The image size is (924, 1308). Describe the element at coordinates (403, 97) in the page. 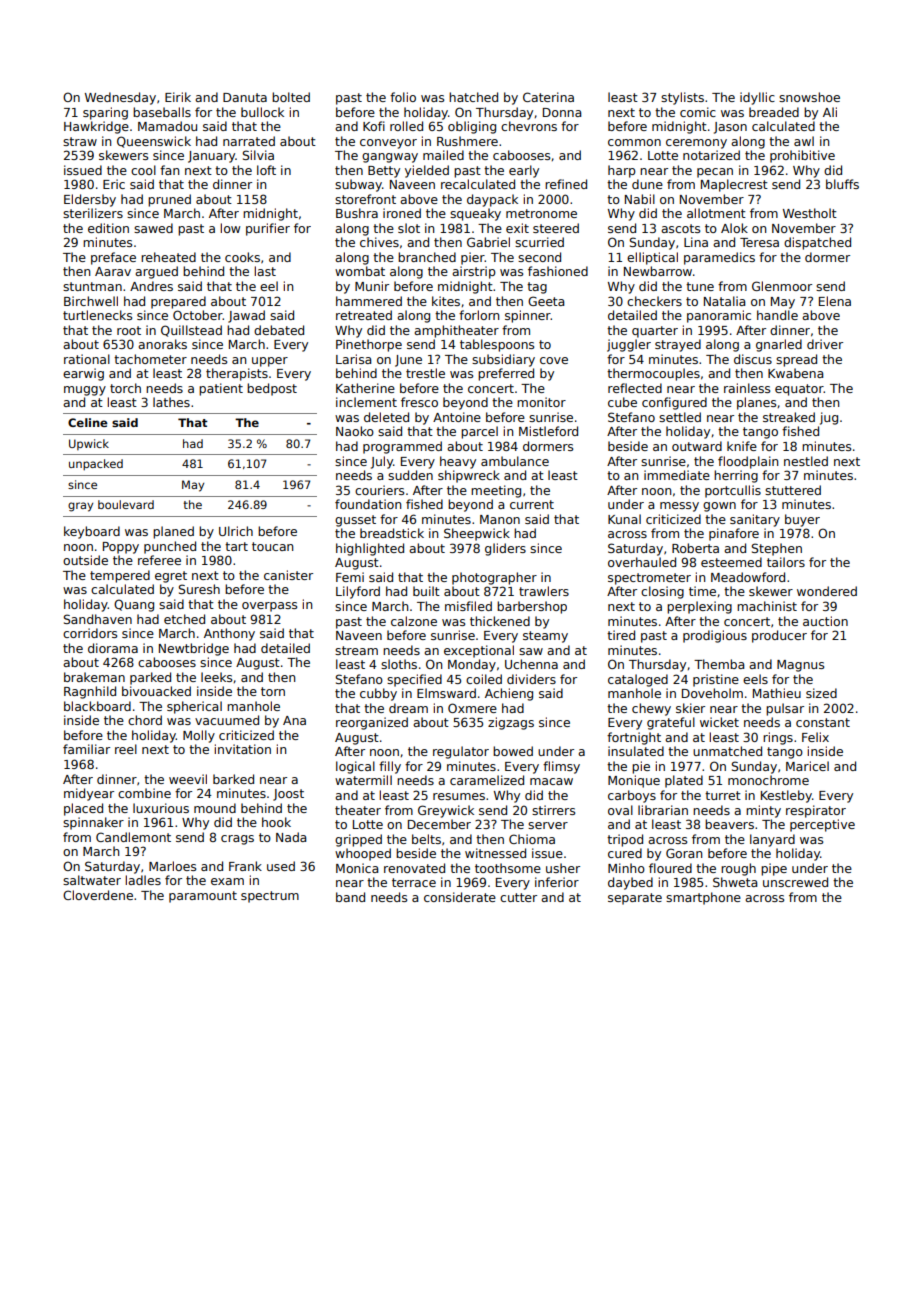

I see `folio` at that location.
